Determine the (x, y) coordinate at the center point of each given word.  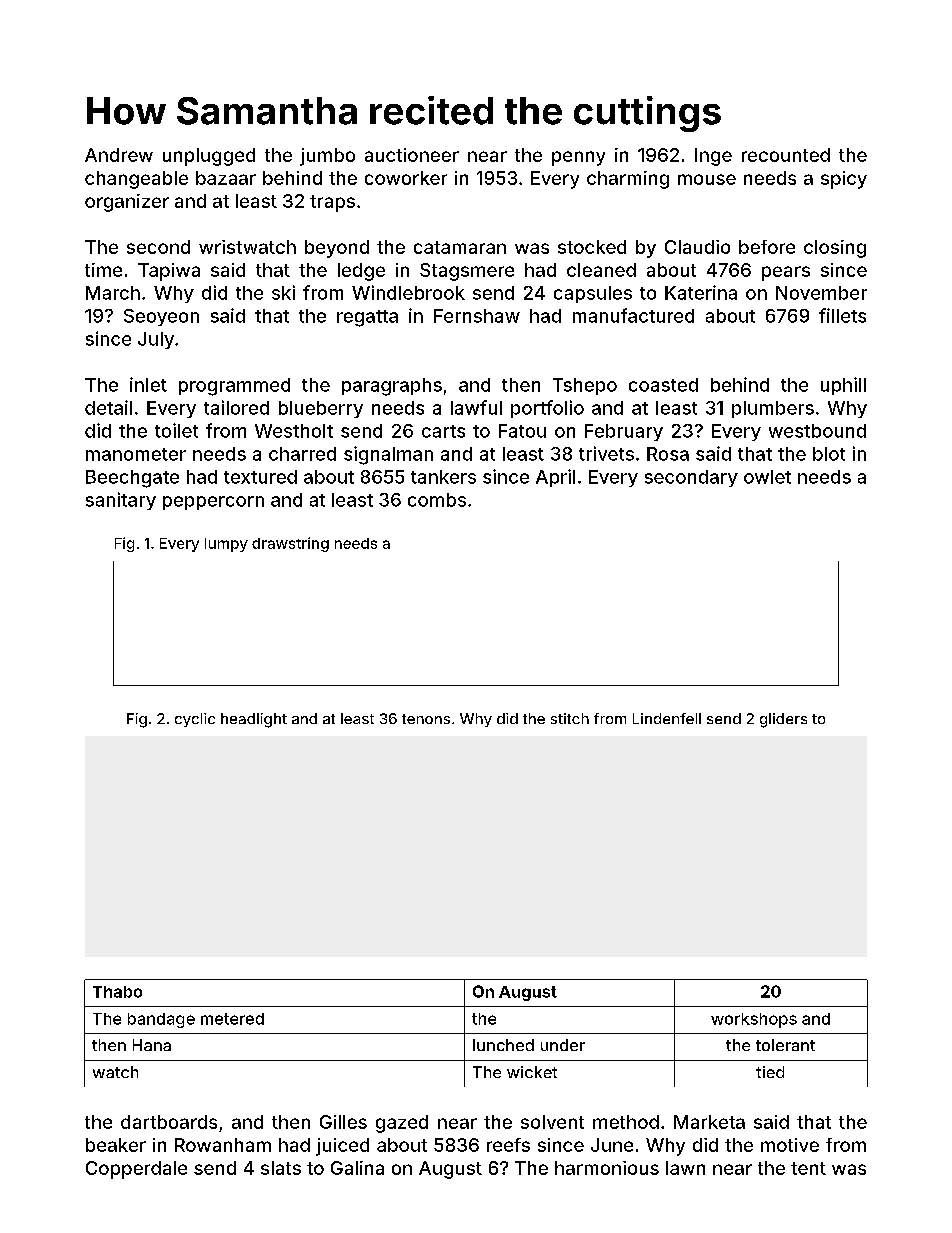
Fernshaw (477, 316)
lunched (503, 1045)
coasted (663, 385)
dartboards (169, 1122)
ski (283, 292)
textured (260, 477)
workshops (754, 1020)
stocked (592, 247)
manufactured (633, 315)
